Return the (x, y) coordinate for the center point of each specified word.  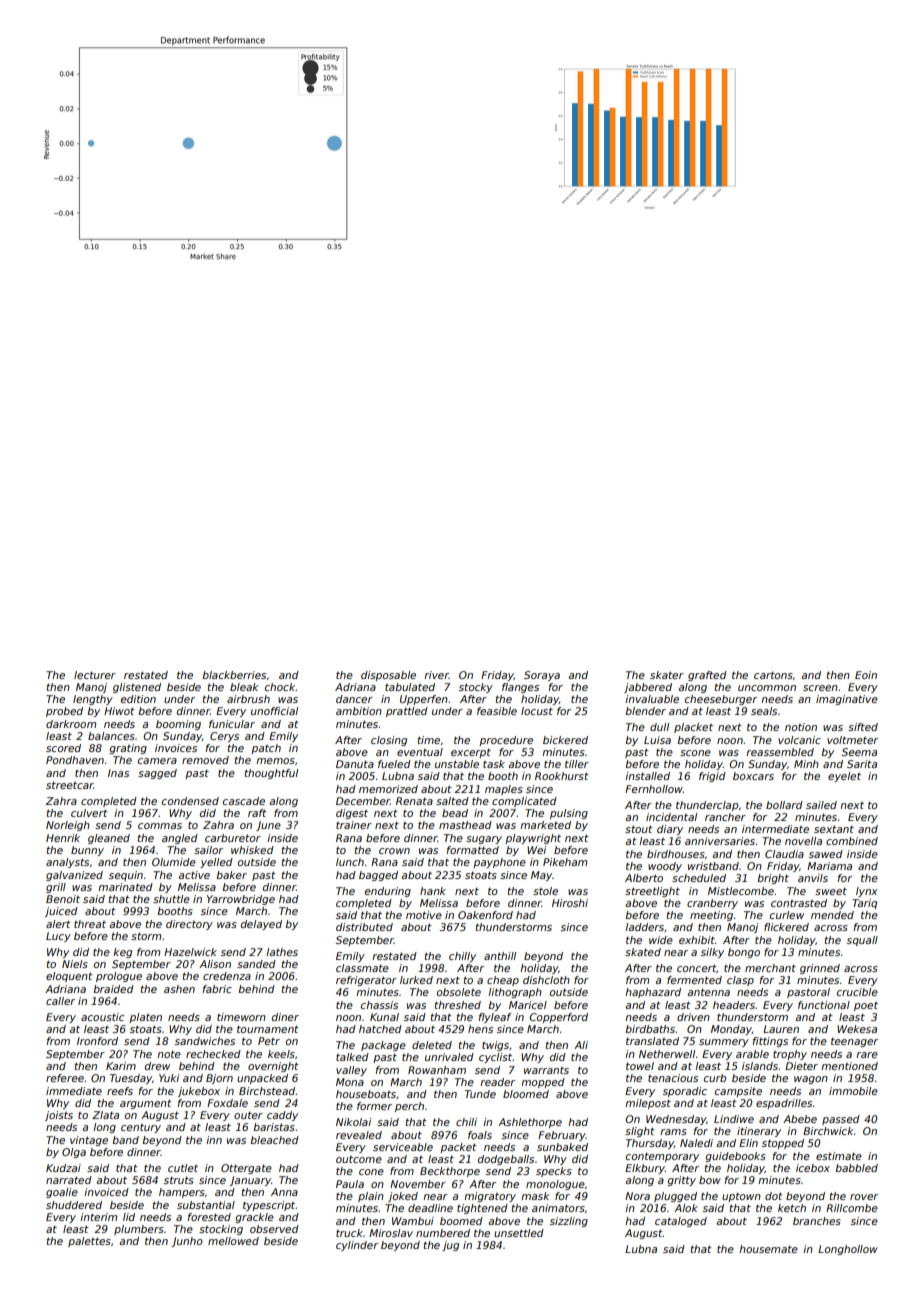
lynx (867, 892)
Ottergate (246, 1169)
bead (455, 813)
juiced (61, 912)
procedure (506, 741)
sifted (863, 727)
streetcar (70, 785)
